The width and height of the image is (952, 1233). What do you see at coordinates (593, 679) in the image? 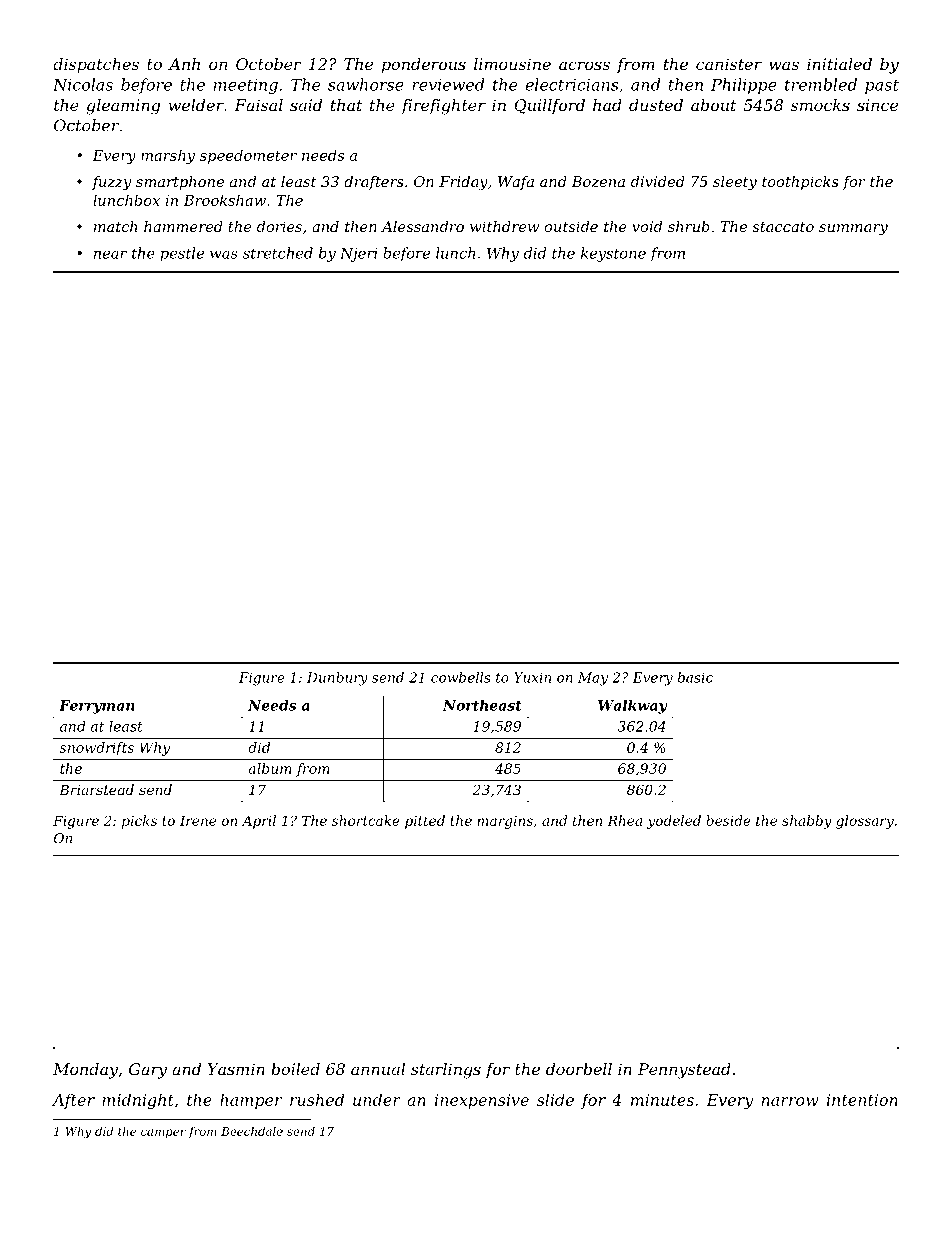
I see `May` at bounding box center [593, 679].
